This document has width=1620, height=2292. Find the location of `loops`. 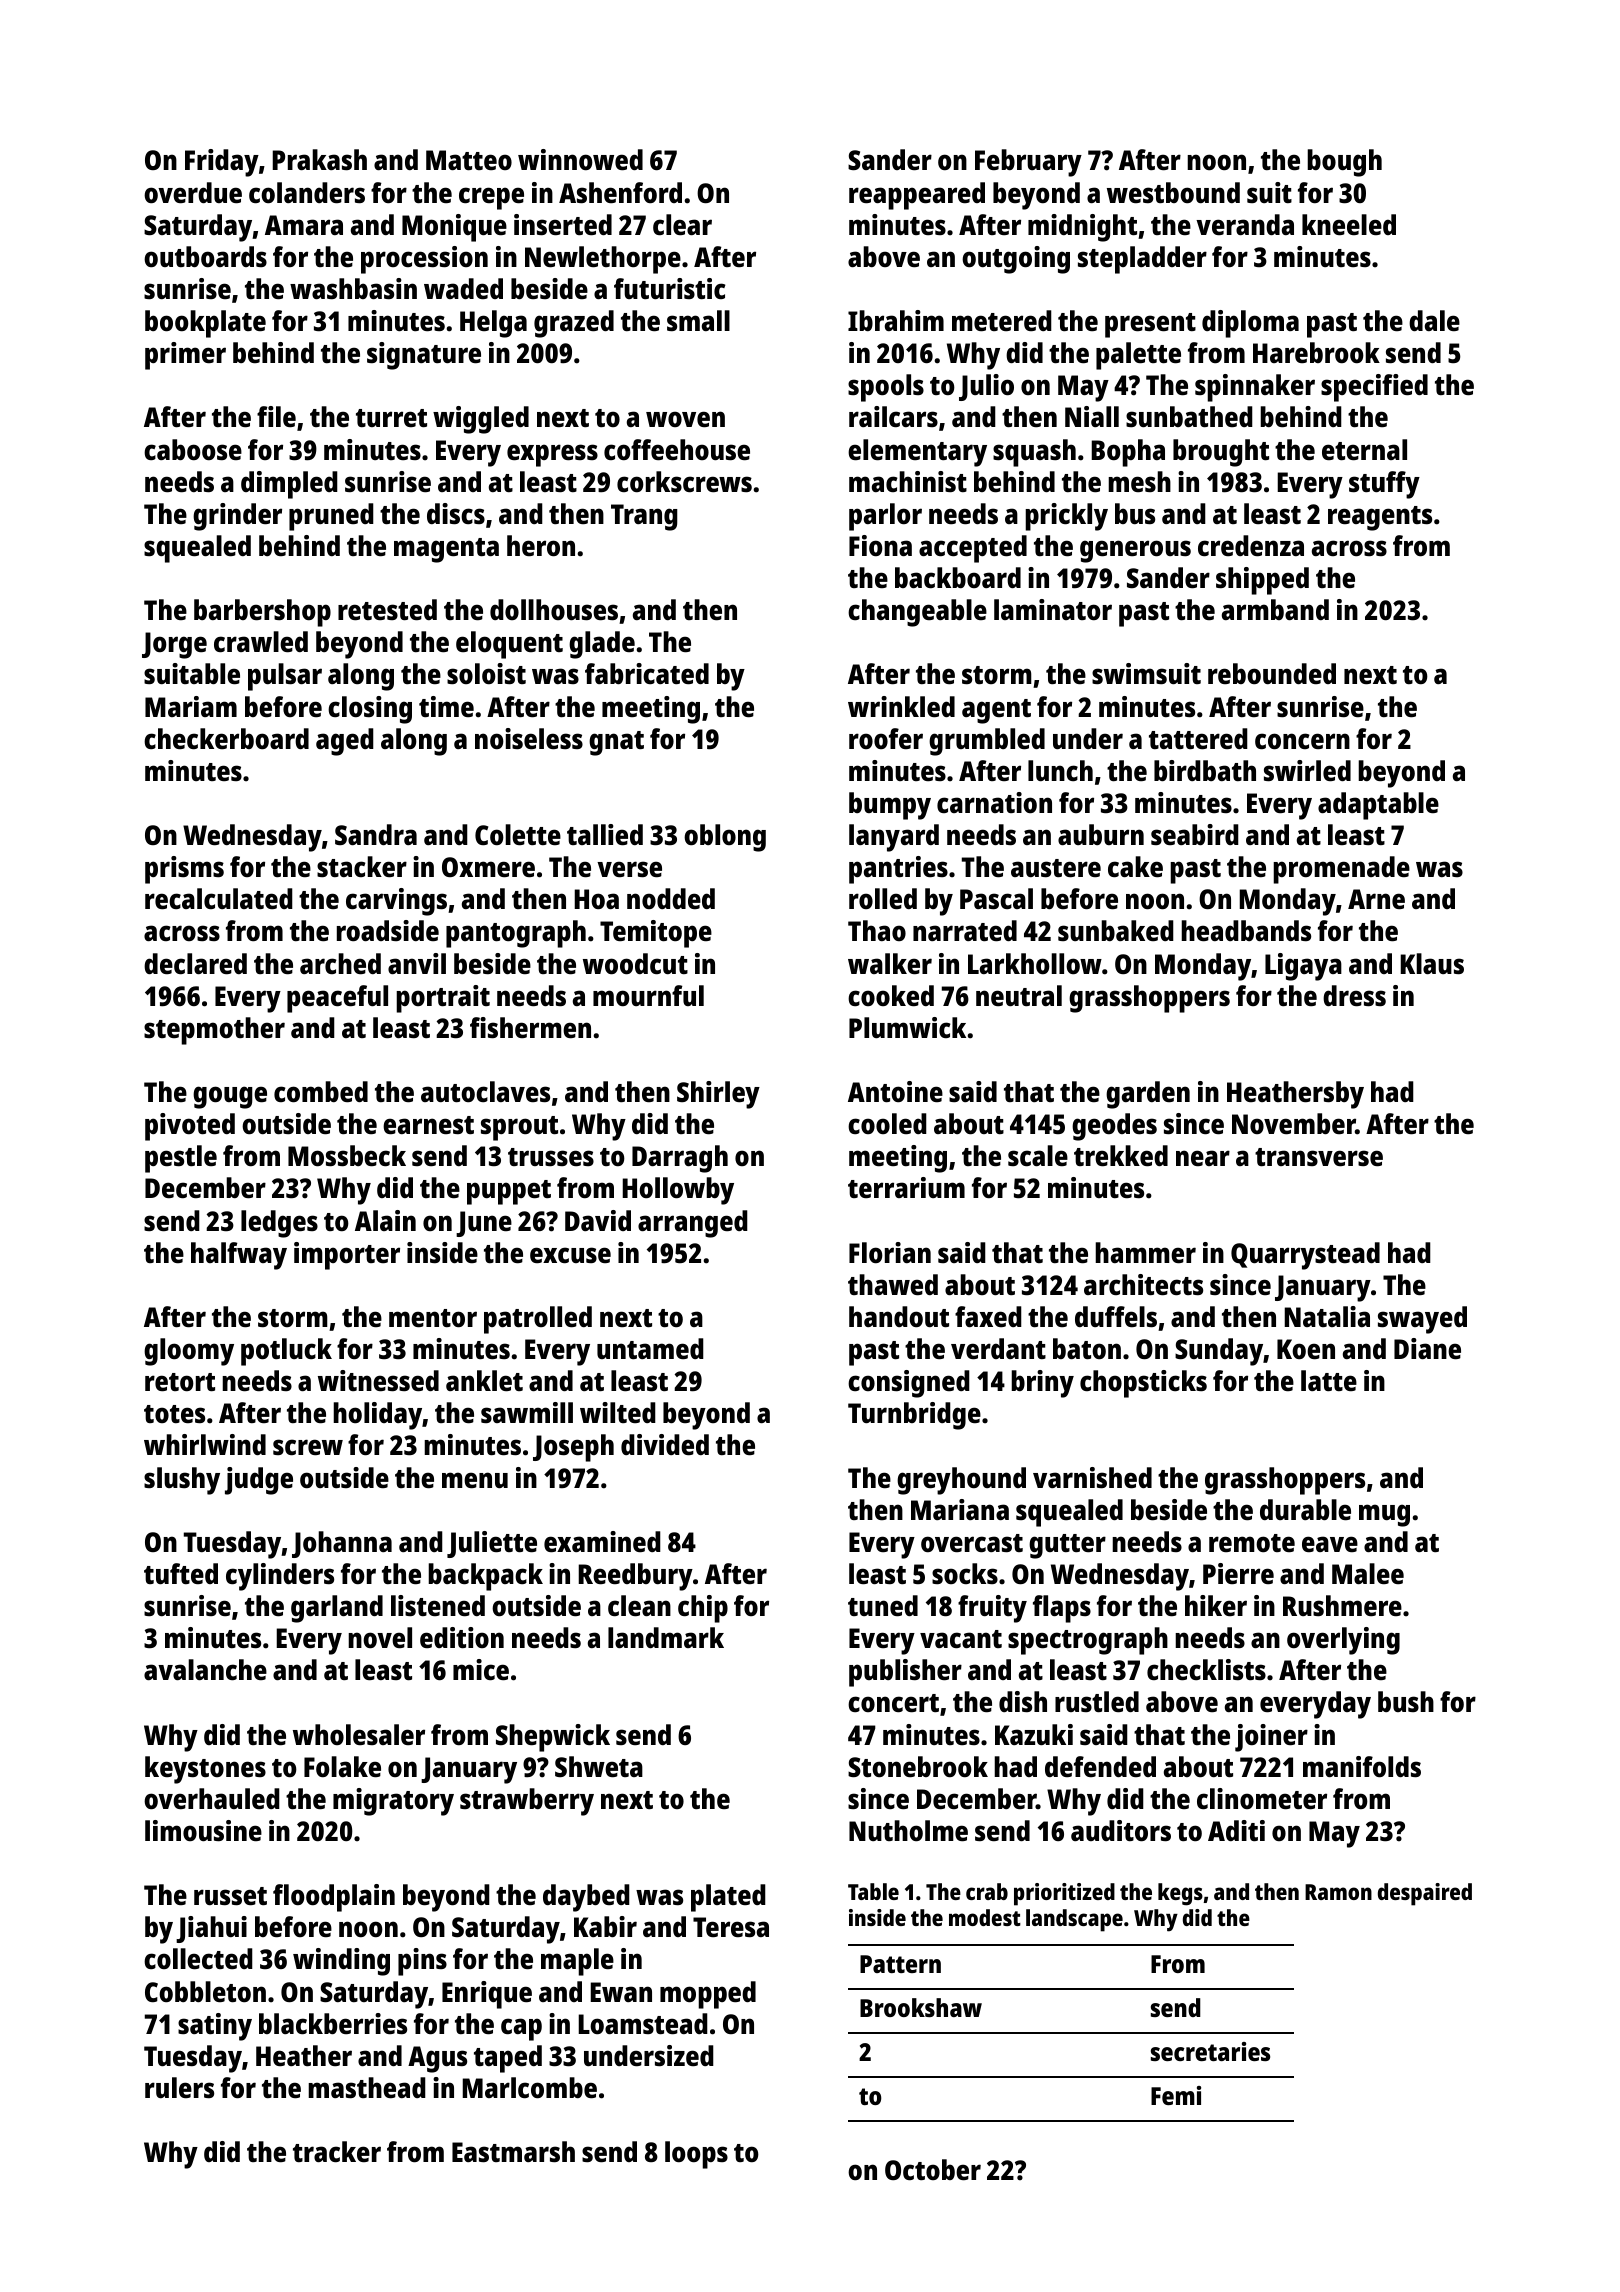

loops is located at coordinates (696, 2155).
